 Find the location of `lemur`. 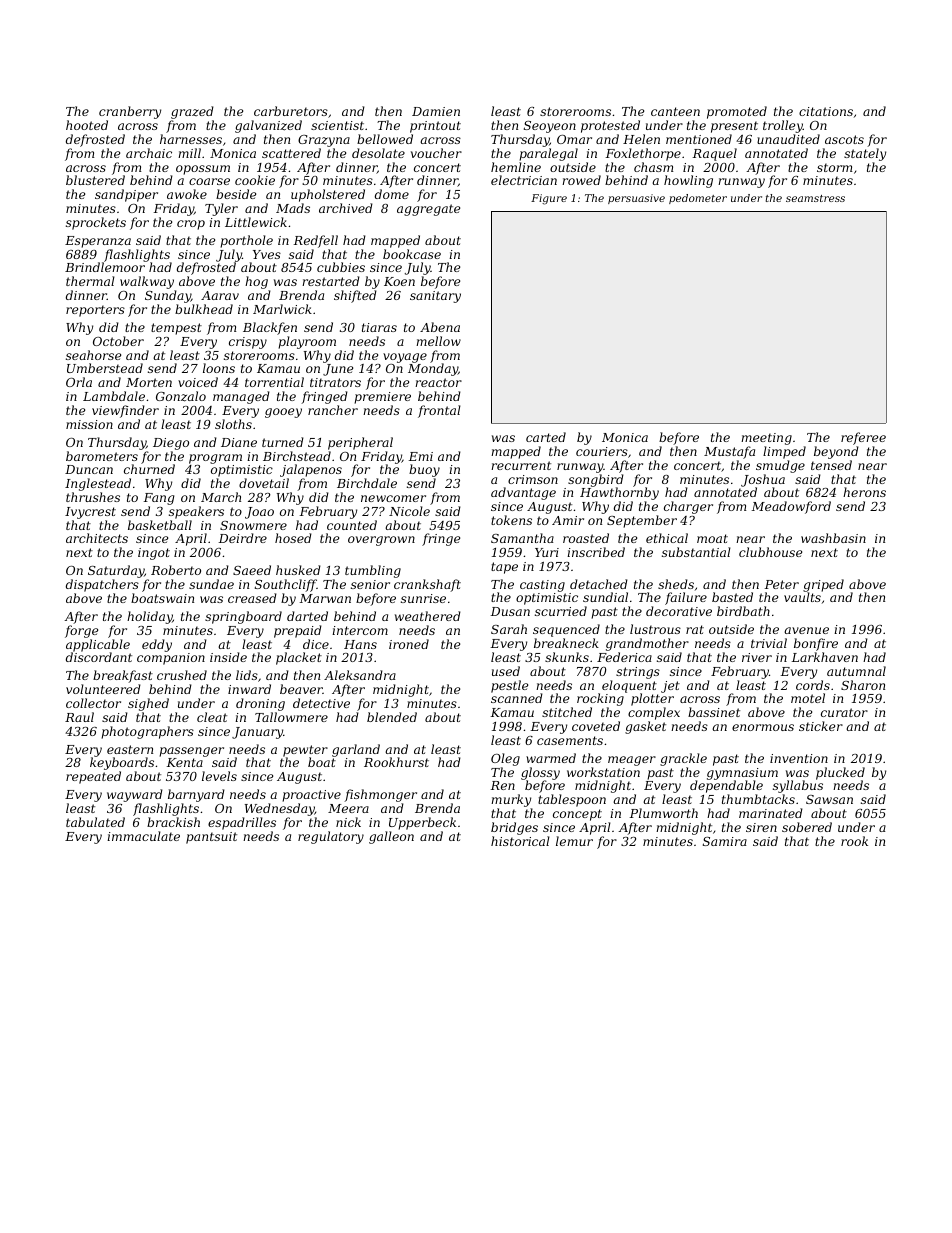

lemur is located at coordinates (574, 841).
